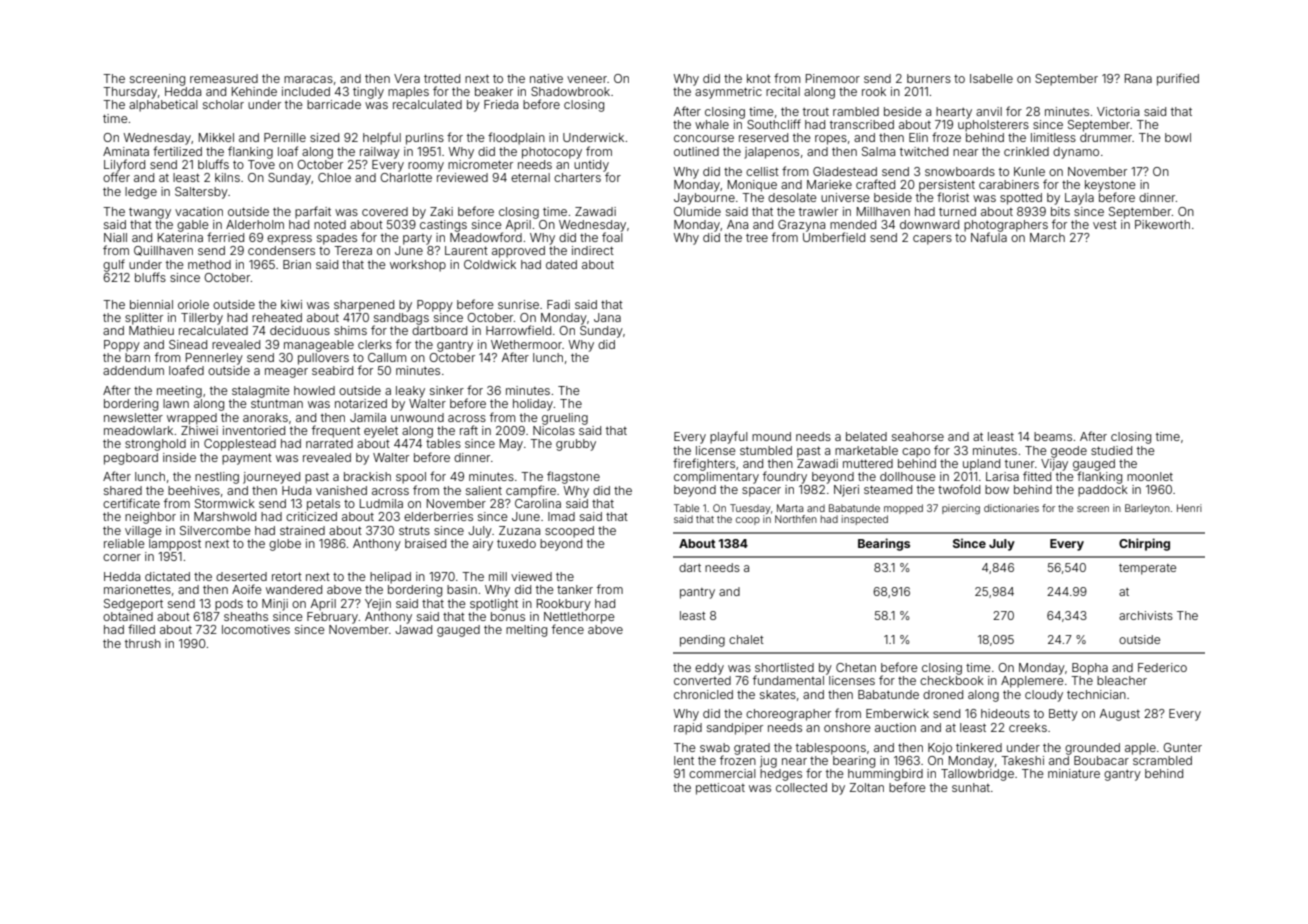  What do you see at coordinates (350, 330) in the page?
I see `shims` at bounding box center [350, 330].
